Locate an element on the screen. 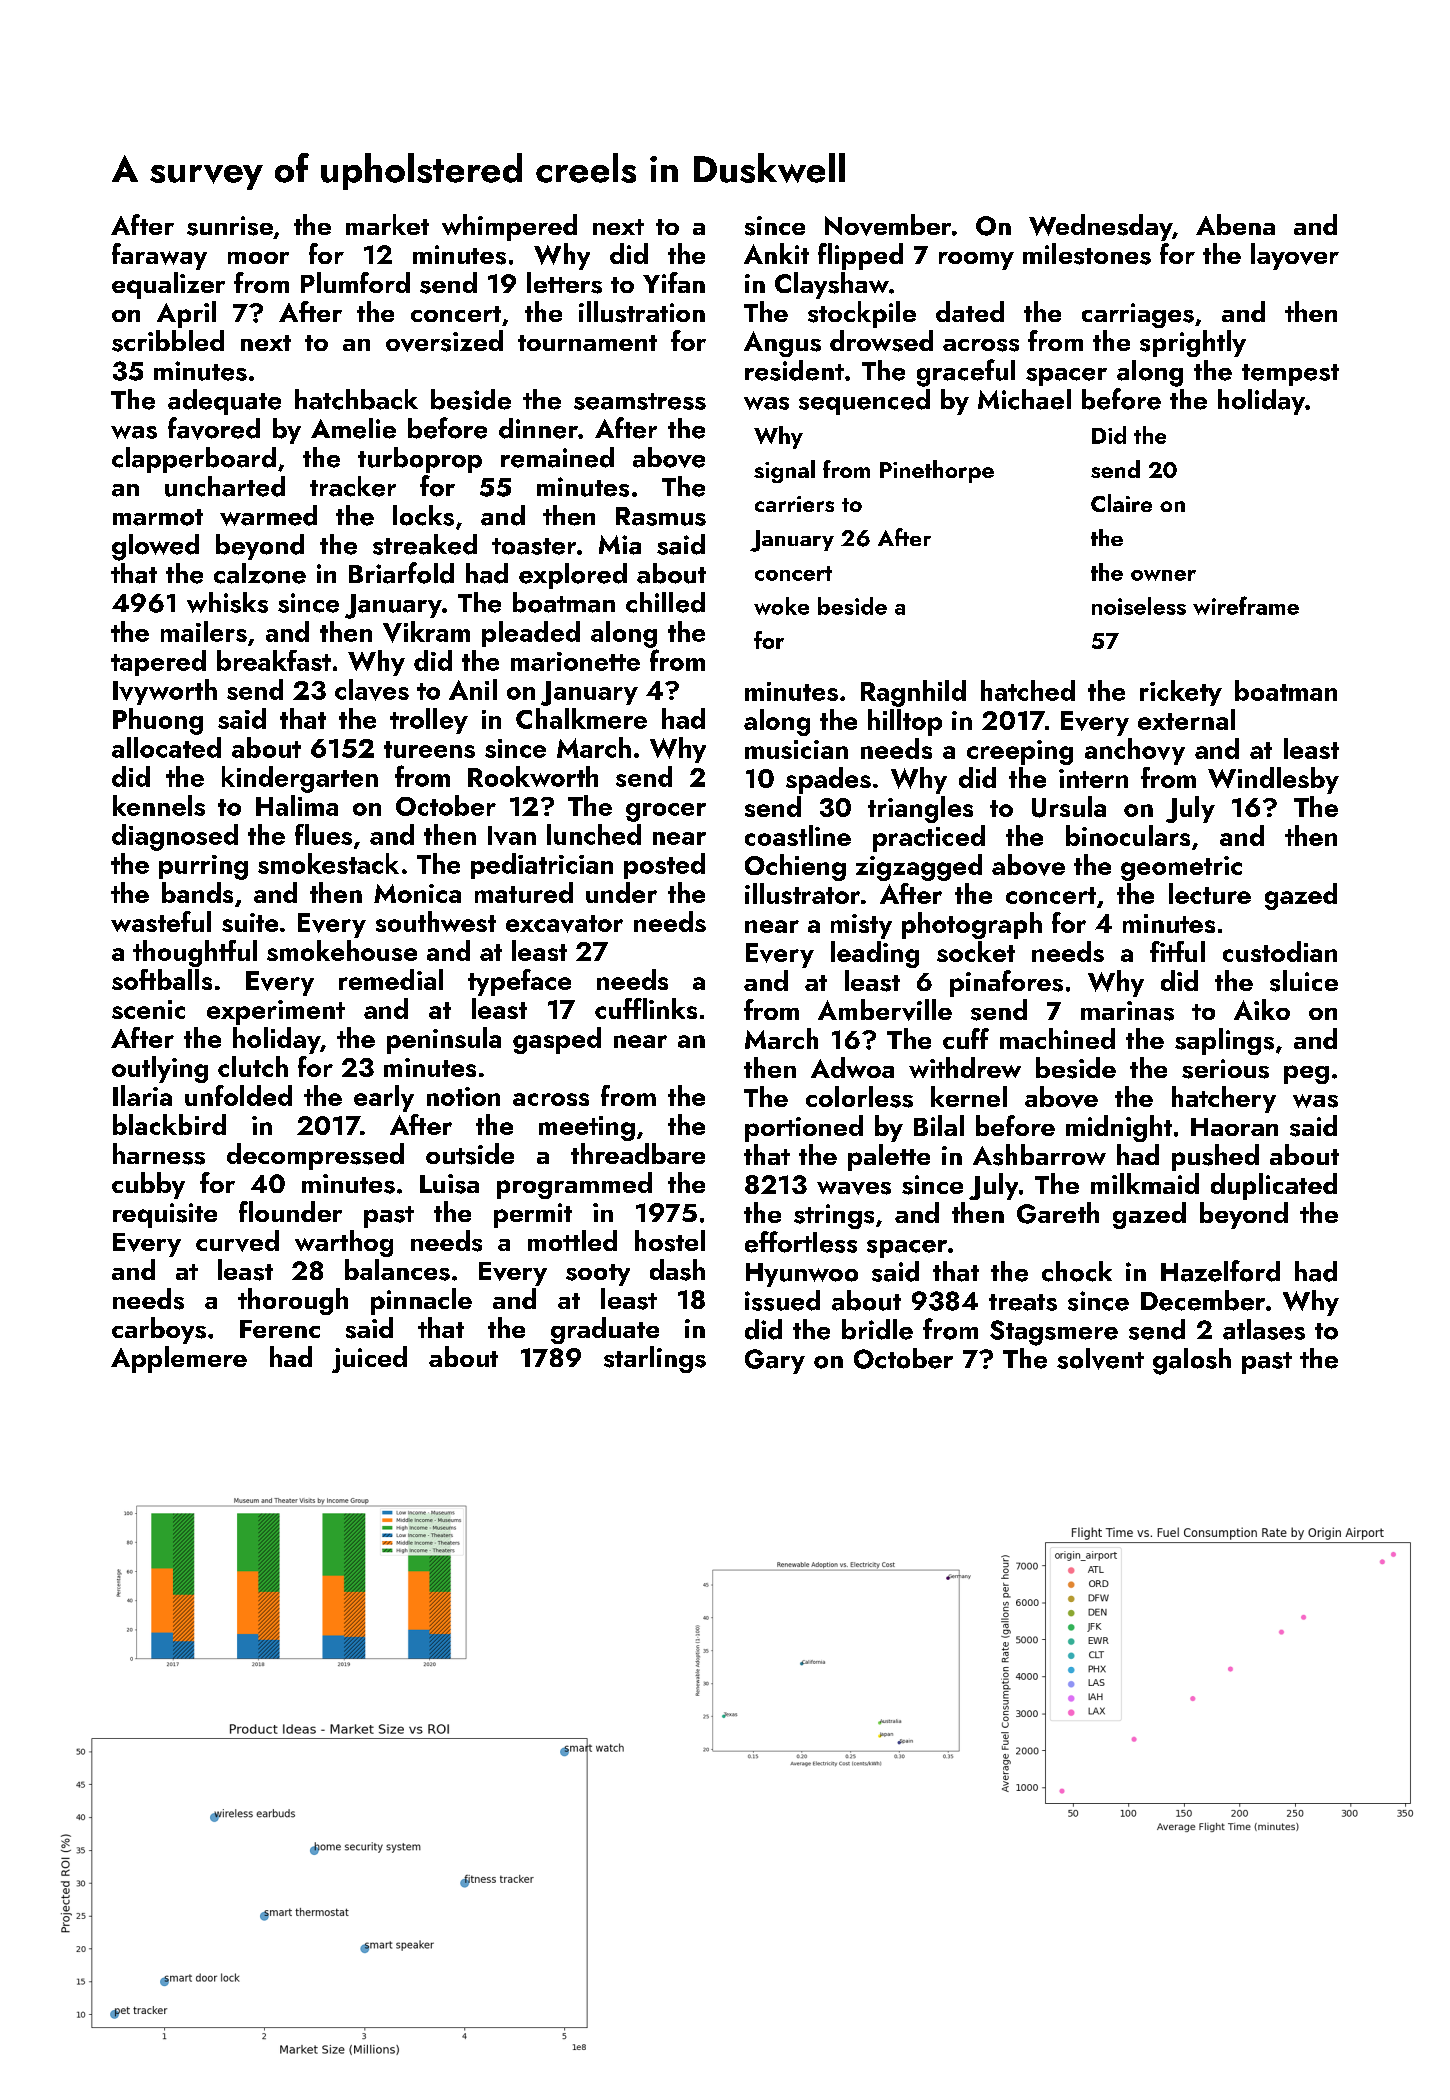 The height and width of the screenshot is (2100, 1450). midnight is located at coordinates (1119, 1128).
